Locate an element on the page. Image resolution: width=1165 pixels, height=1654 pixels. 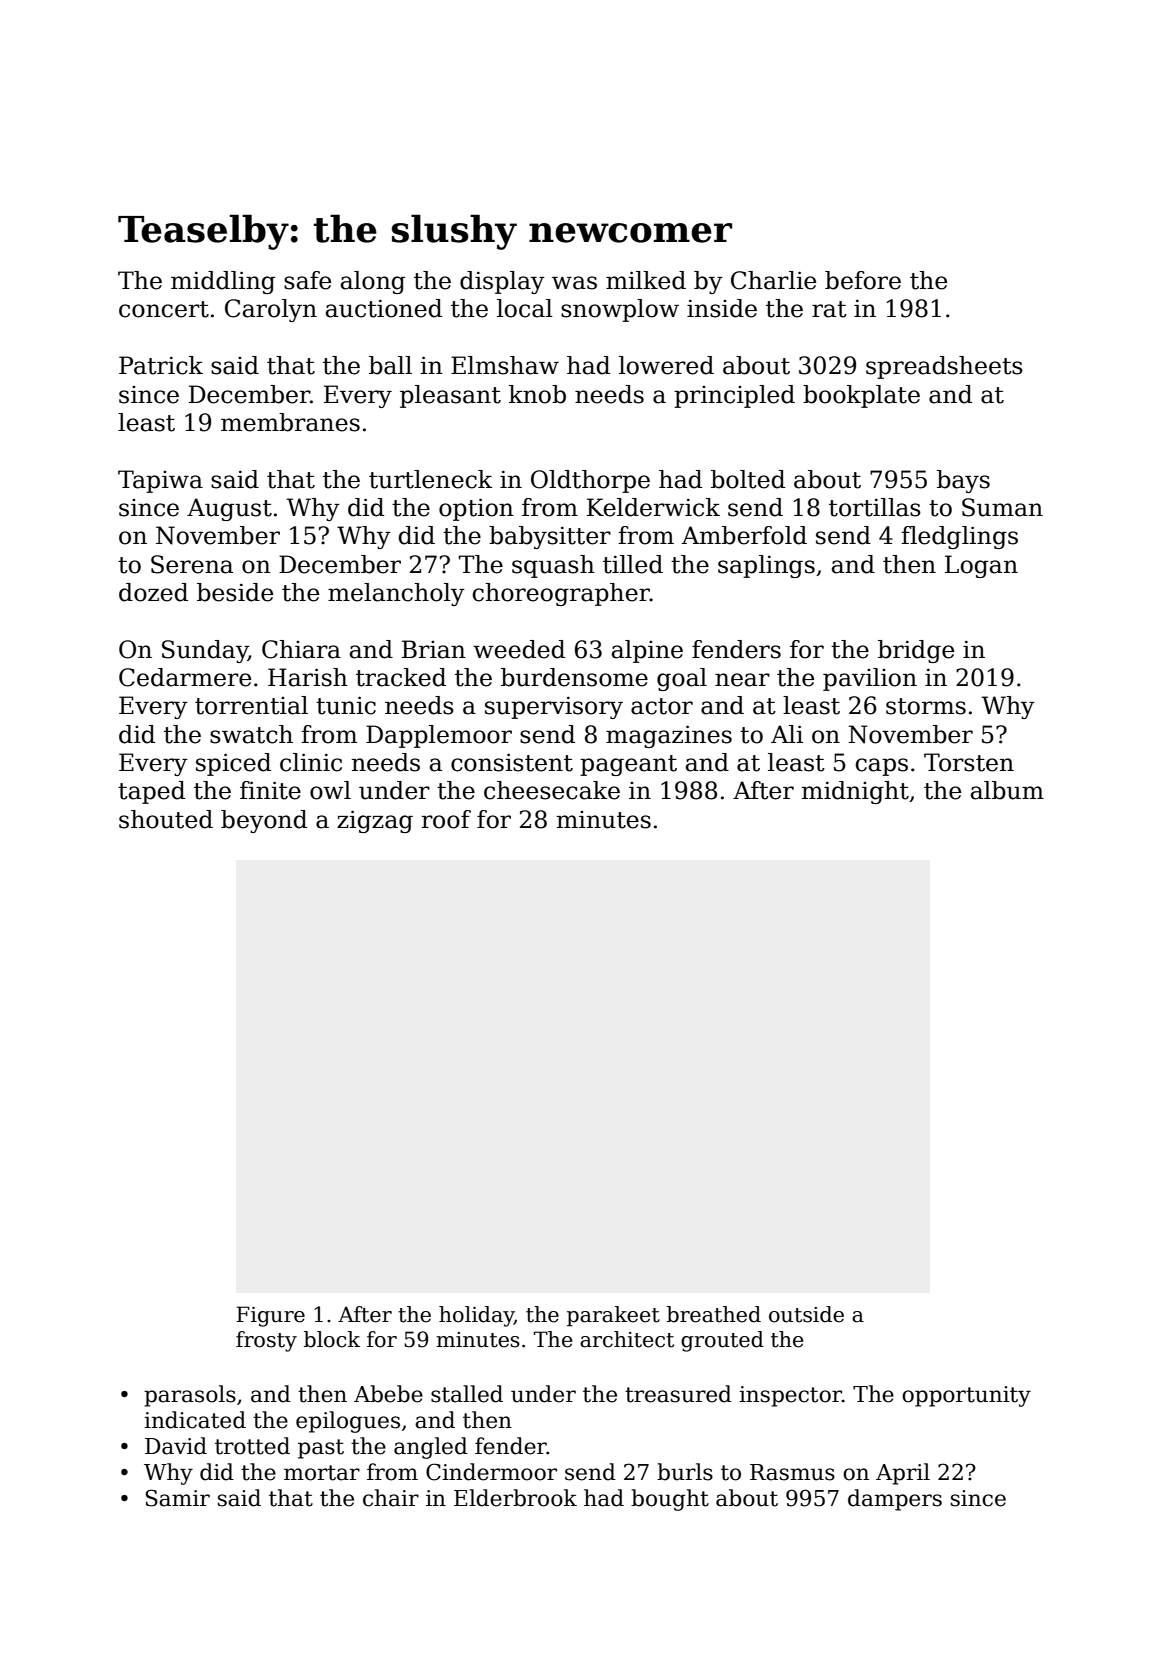
Oldthorpe is located at coordinates (590, 481).
